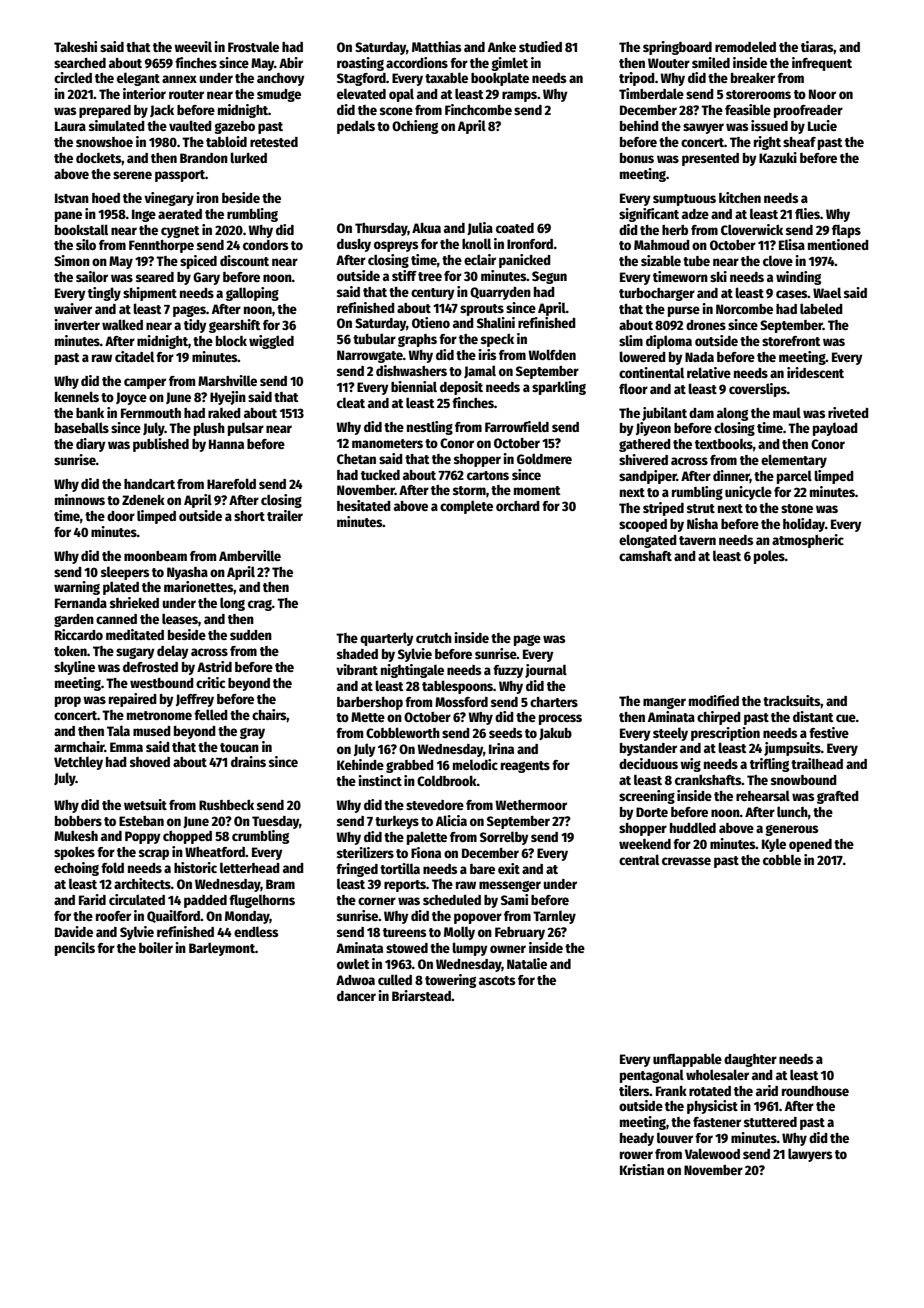 The width and height of the document is (924, 1308). What do you see at coordinates (234, 127) in the document?
I see `gazebo` at bounding box center [234, 127].
